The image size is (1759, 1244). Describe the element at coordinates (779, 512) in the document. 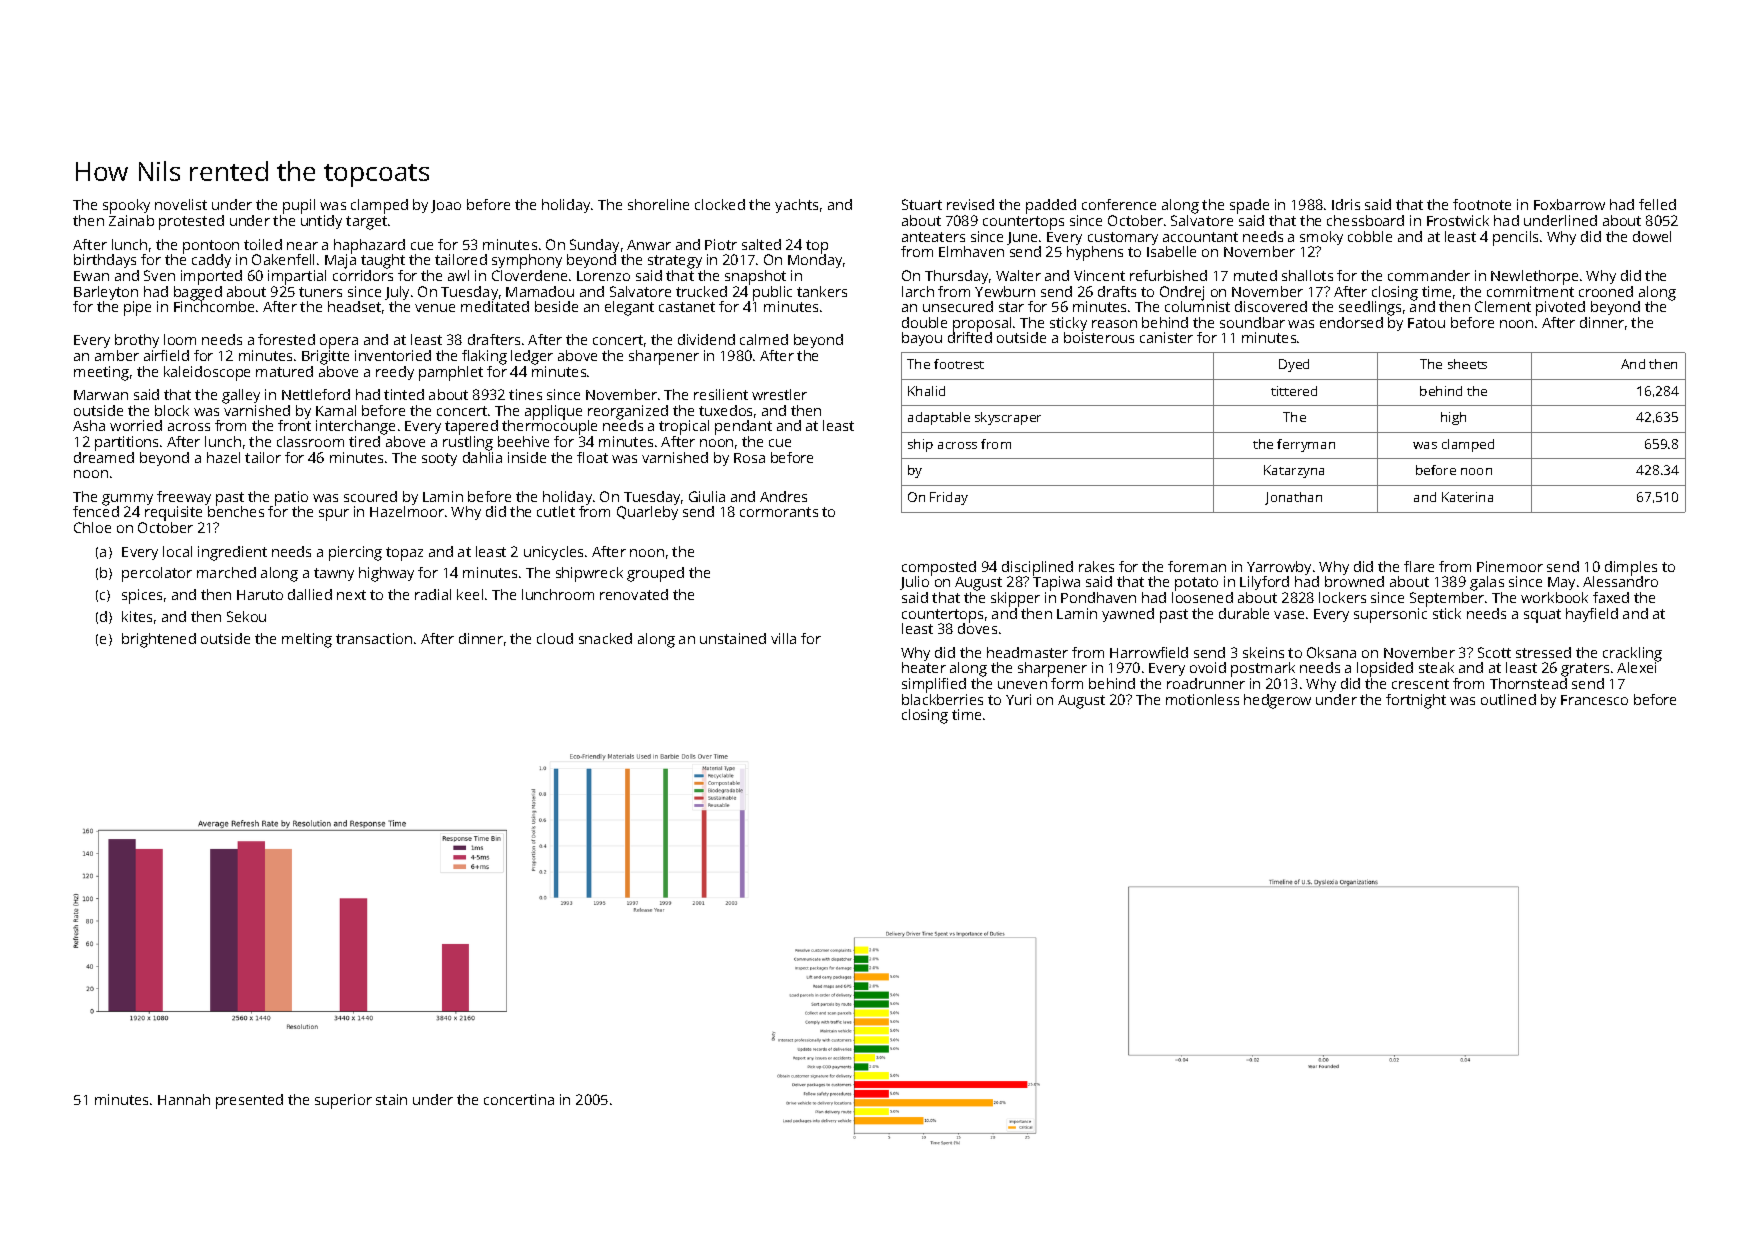

I see `cormorants` at that location.
